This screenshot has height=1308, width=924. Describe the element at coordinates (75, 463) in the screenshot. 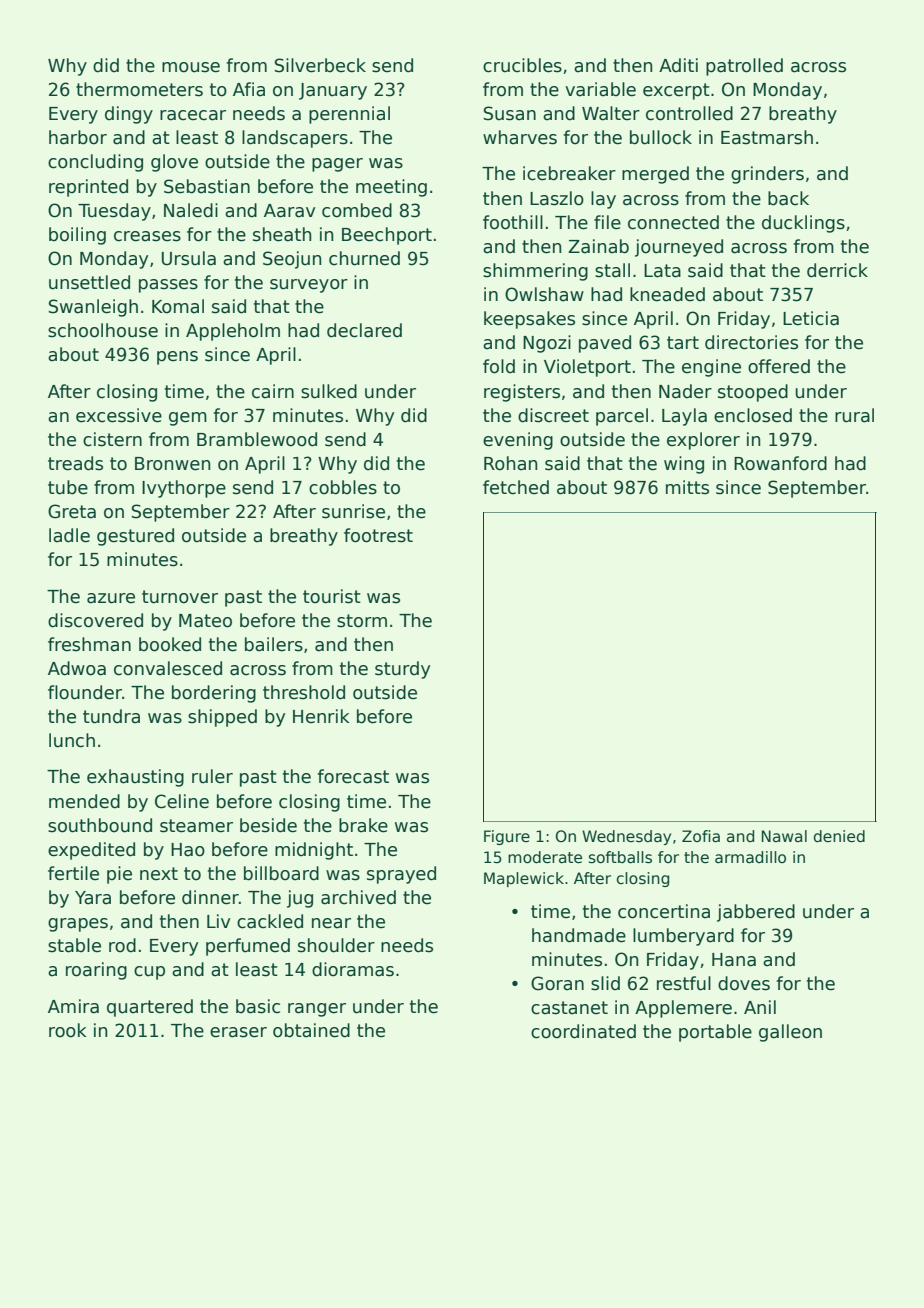

I see `treads` at that location.
